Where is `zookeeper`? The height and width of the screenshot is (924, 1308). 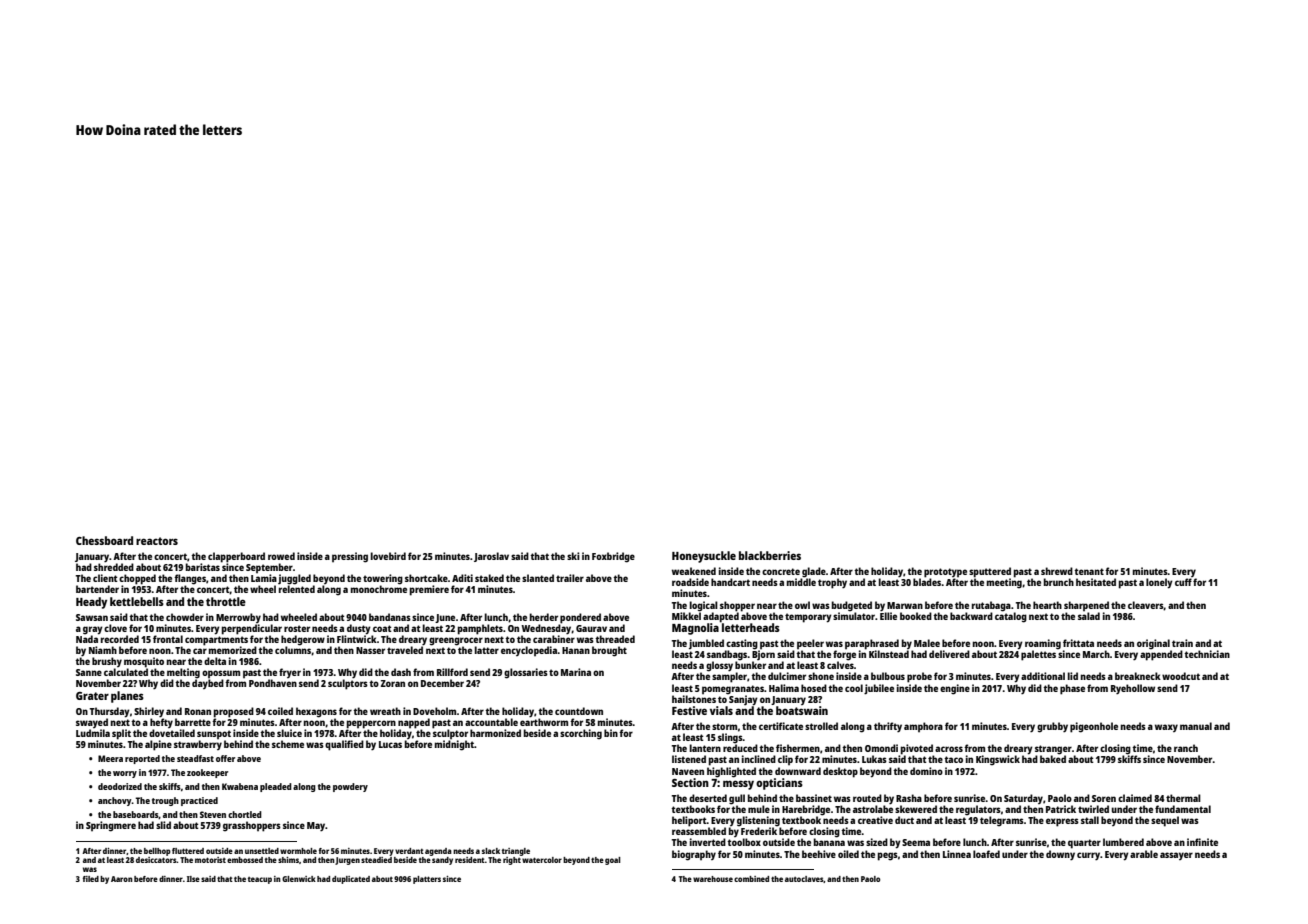 zookeeper is located at coordinates (207, 773).
